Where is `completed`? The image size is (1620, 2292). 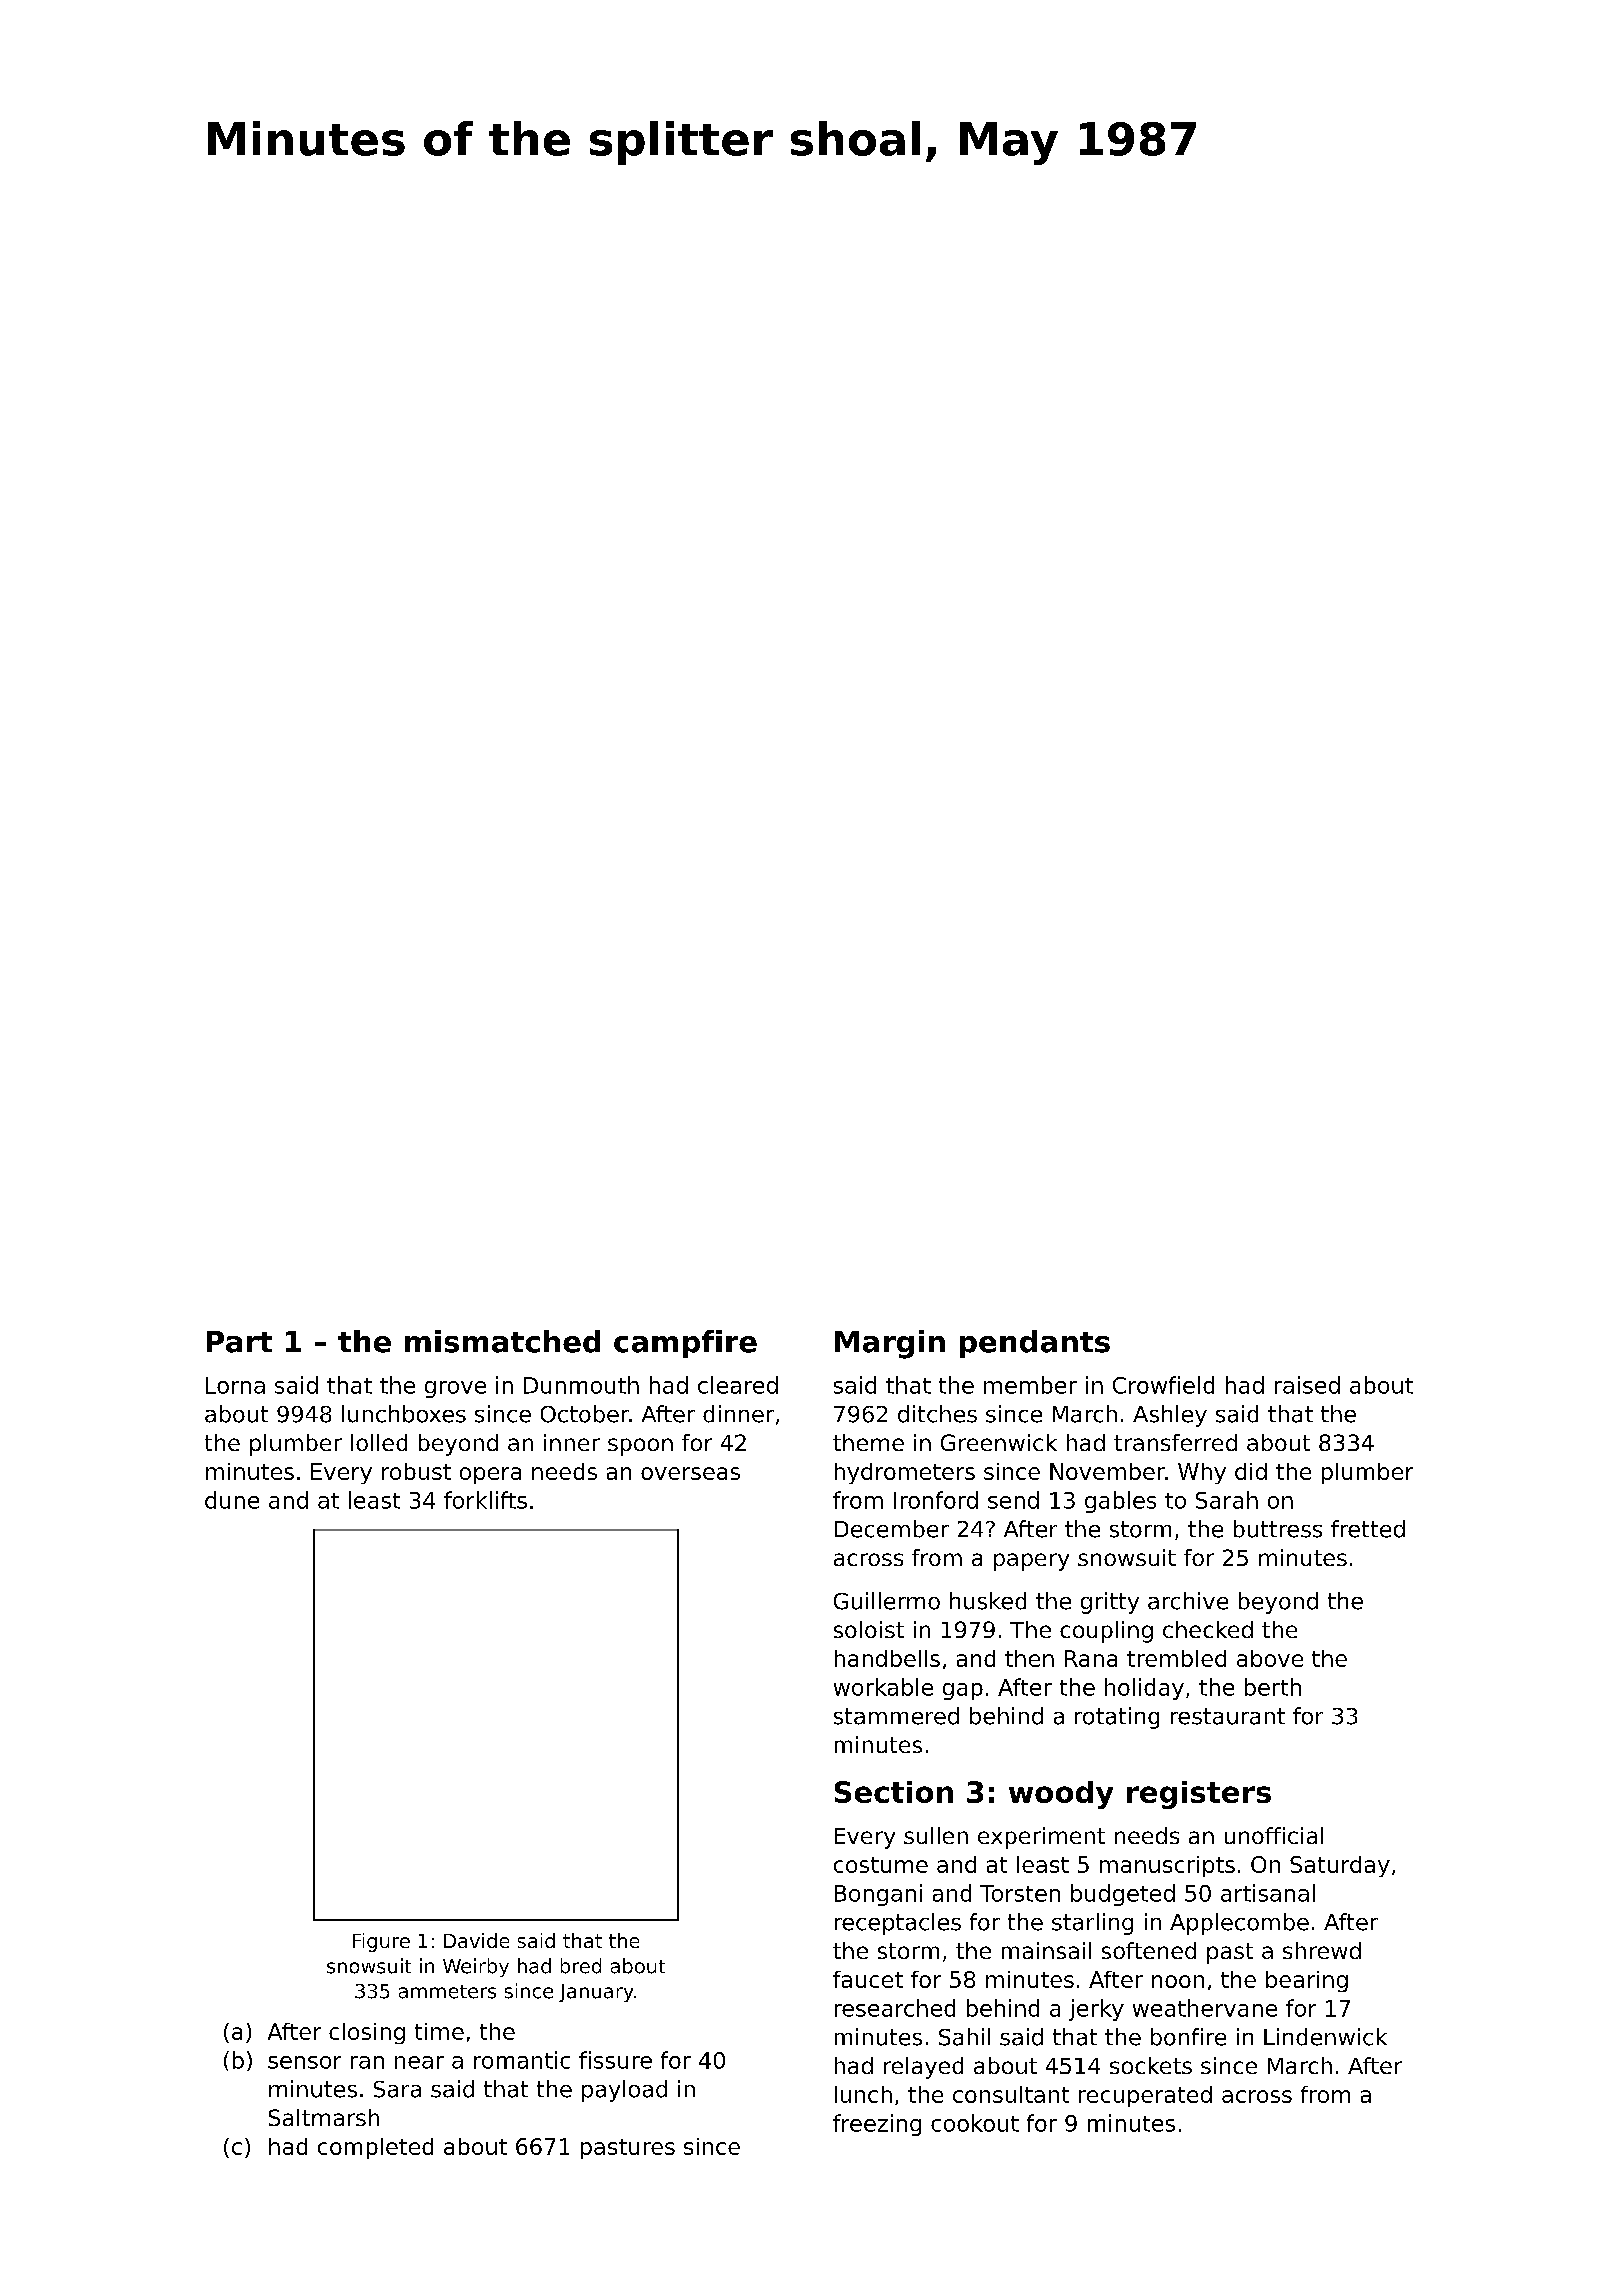 completed is located at coordinates (375, 2148).
